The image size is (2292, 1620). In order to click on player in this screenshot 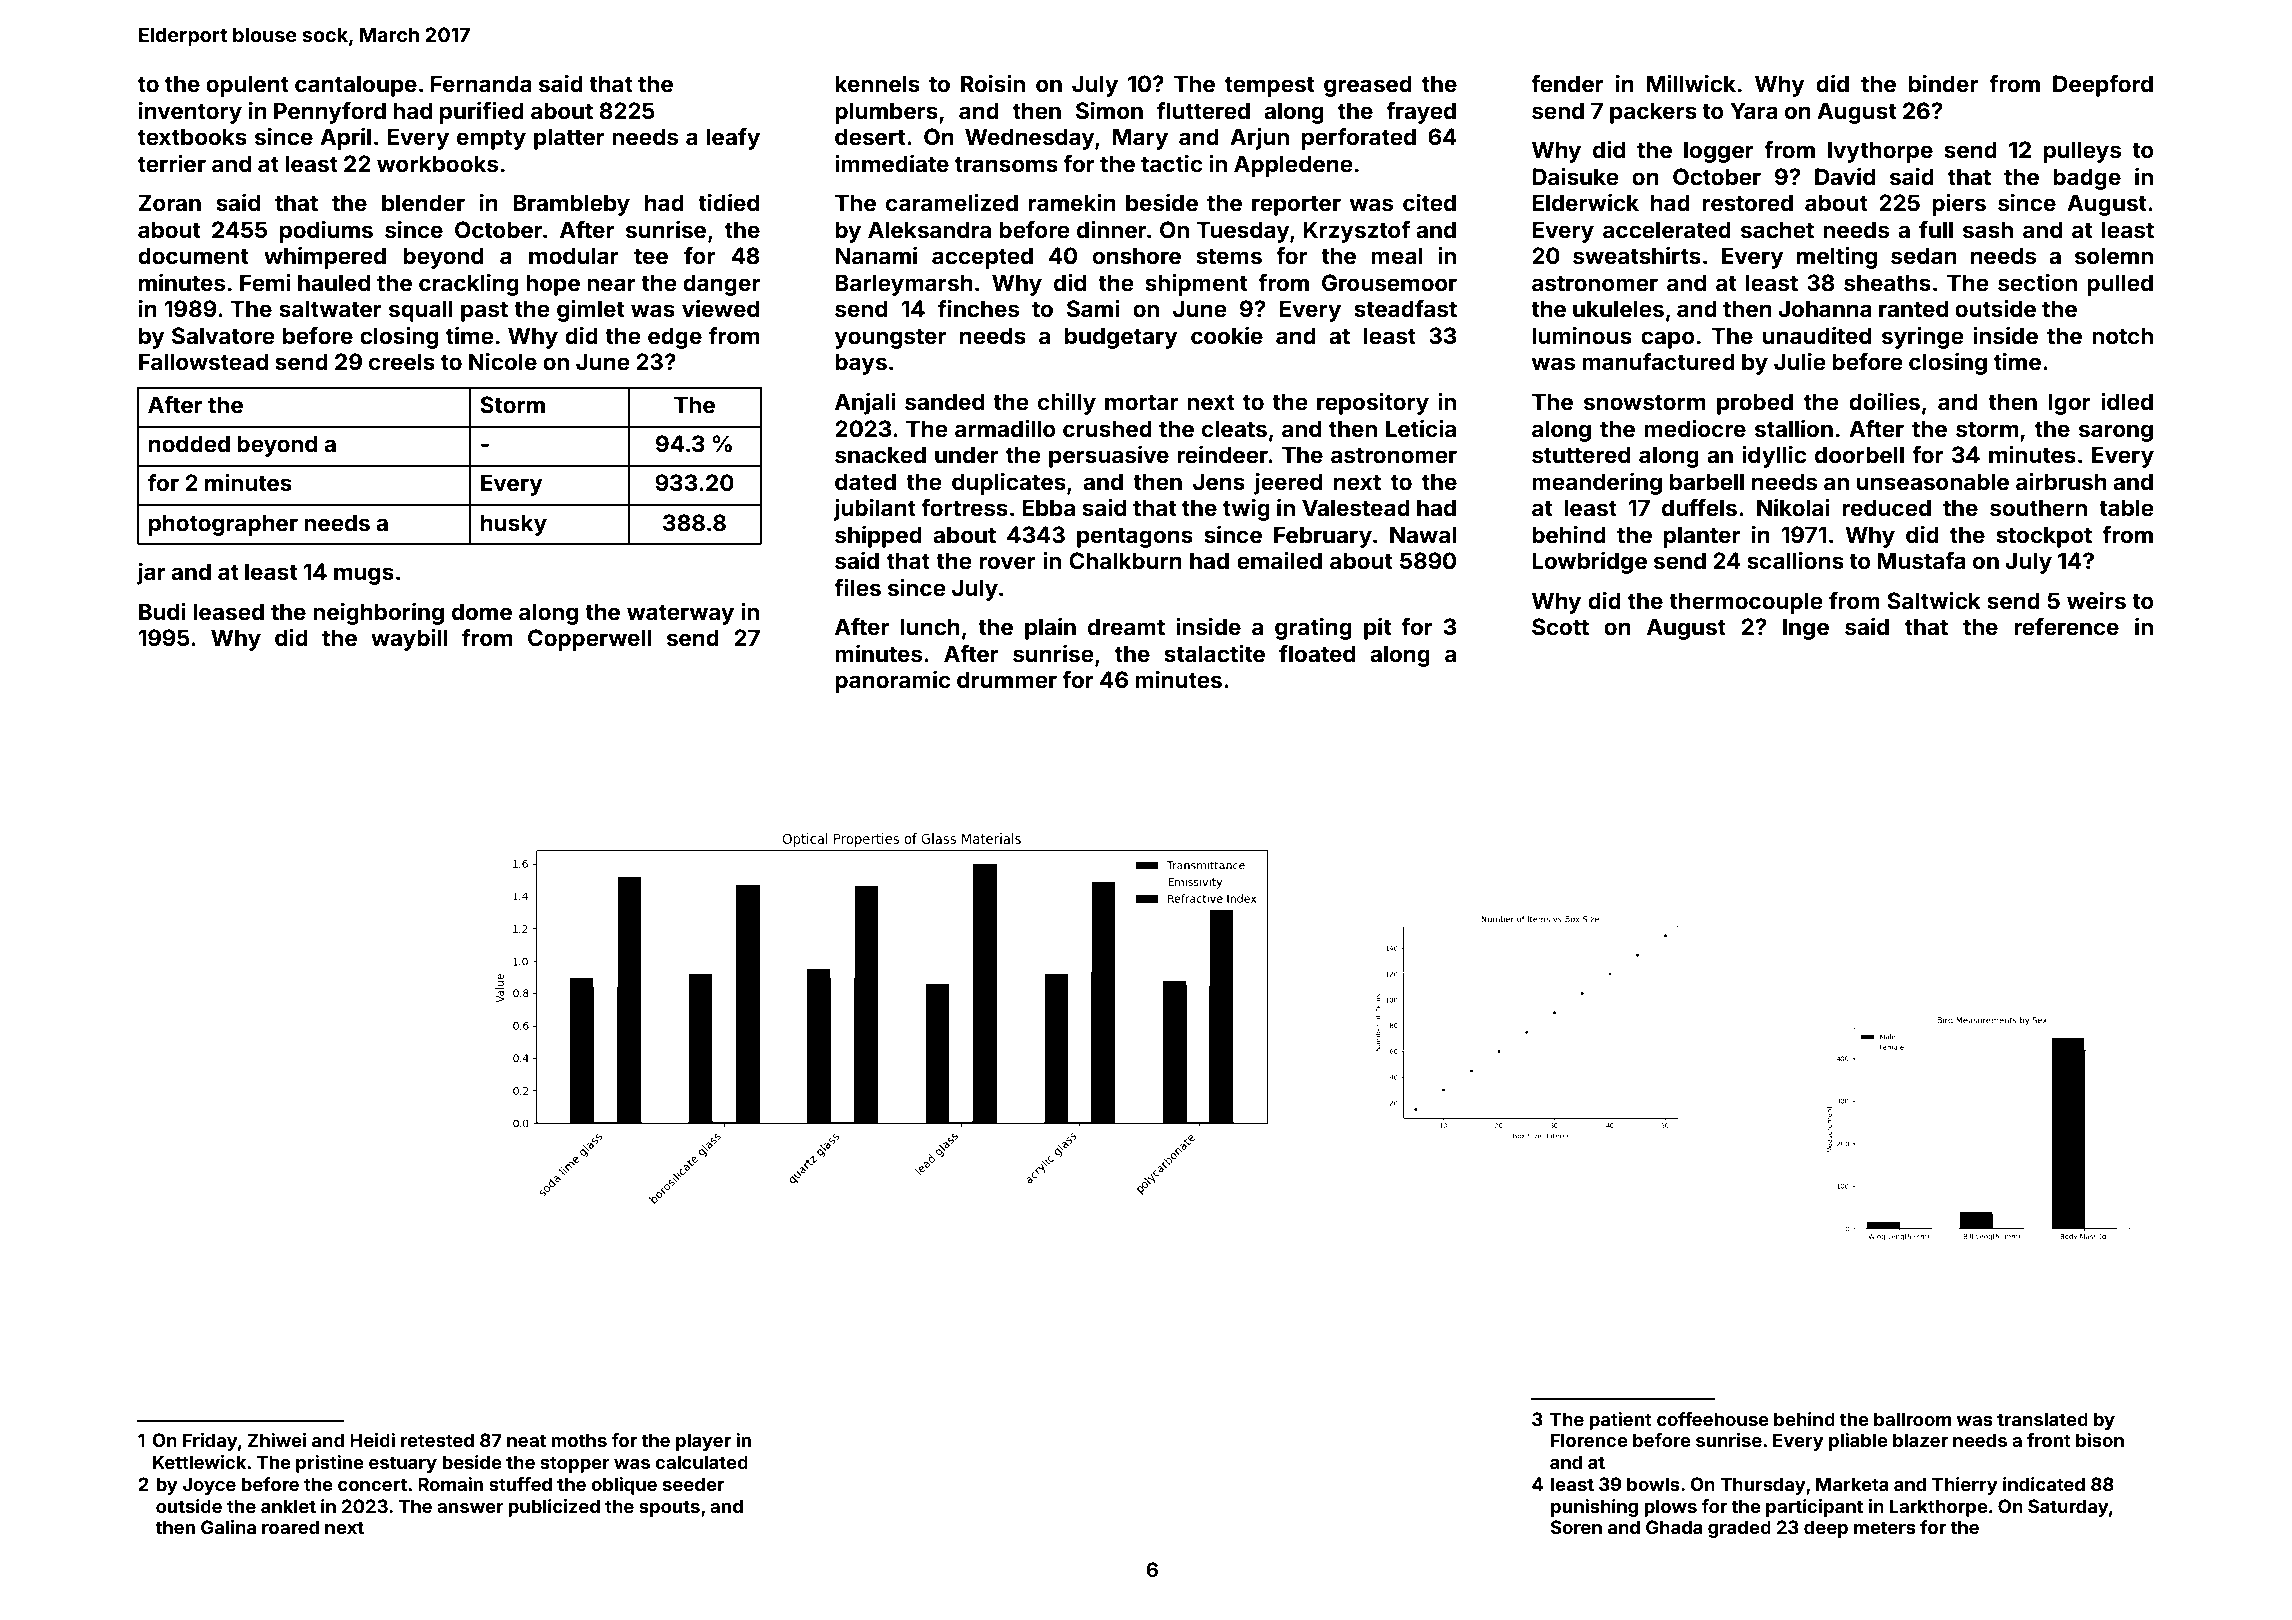, I will do `click(703, 1442)`.
